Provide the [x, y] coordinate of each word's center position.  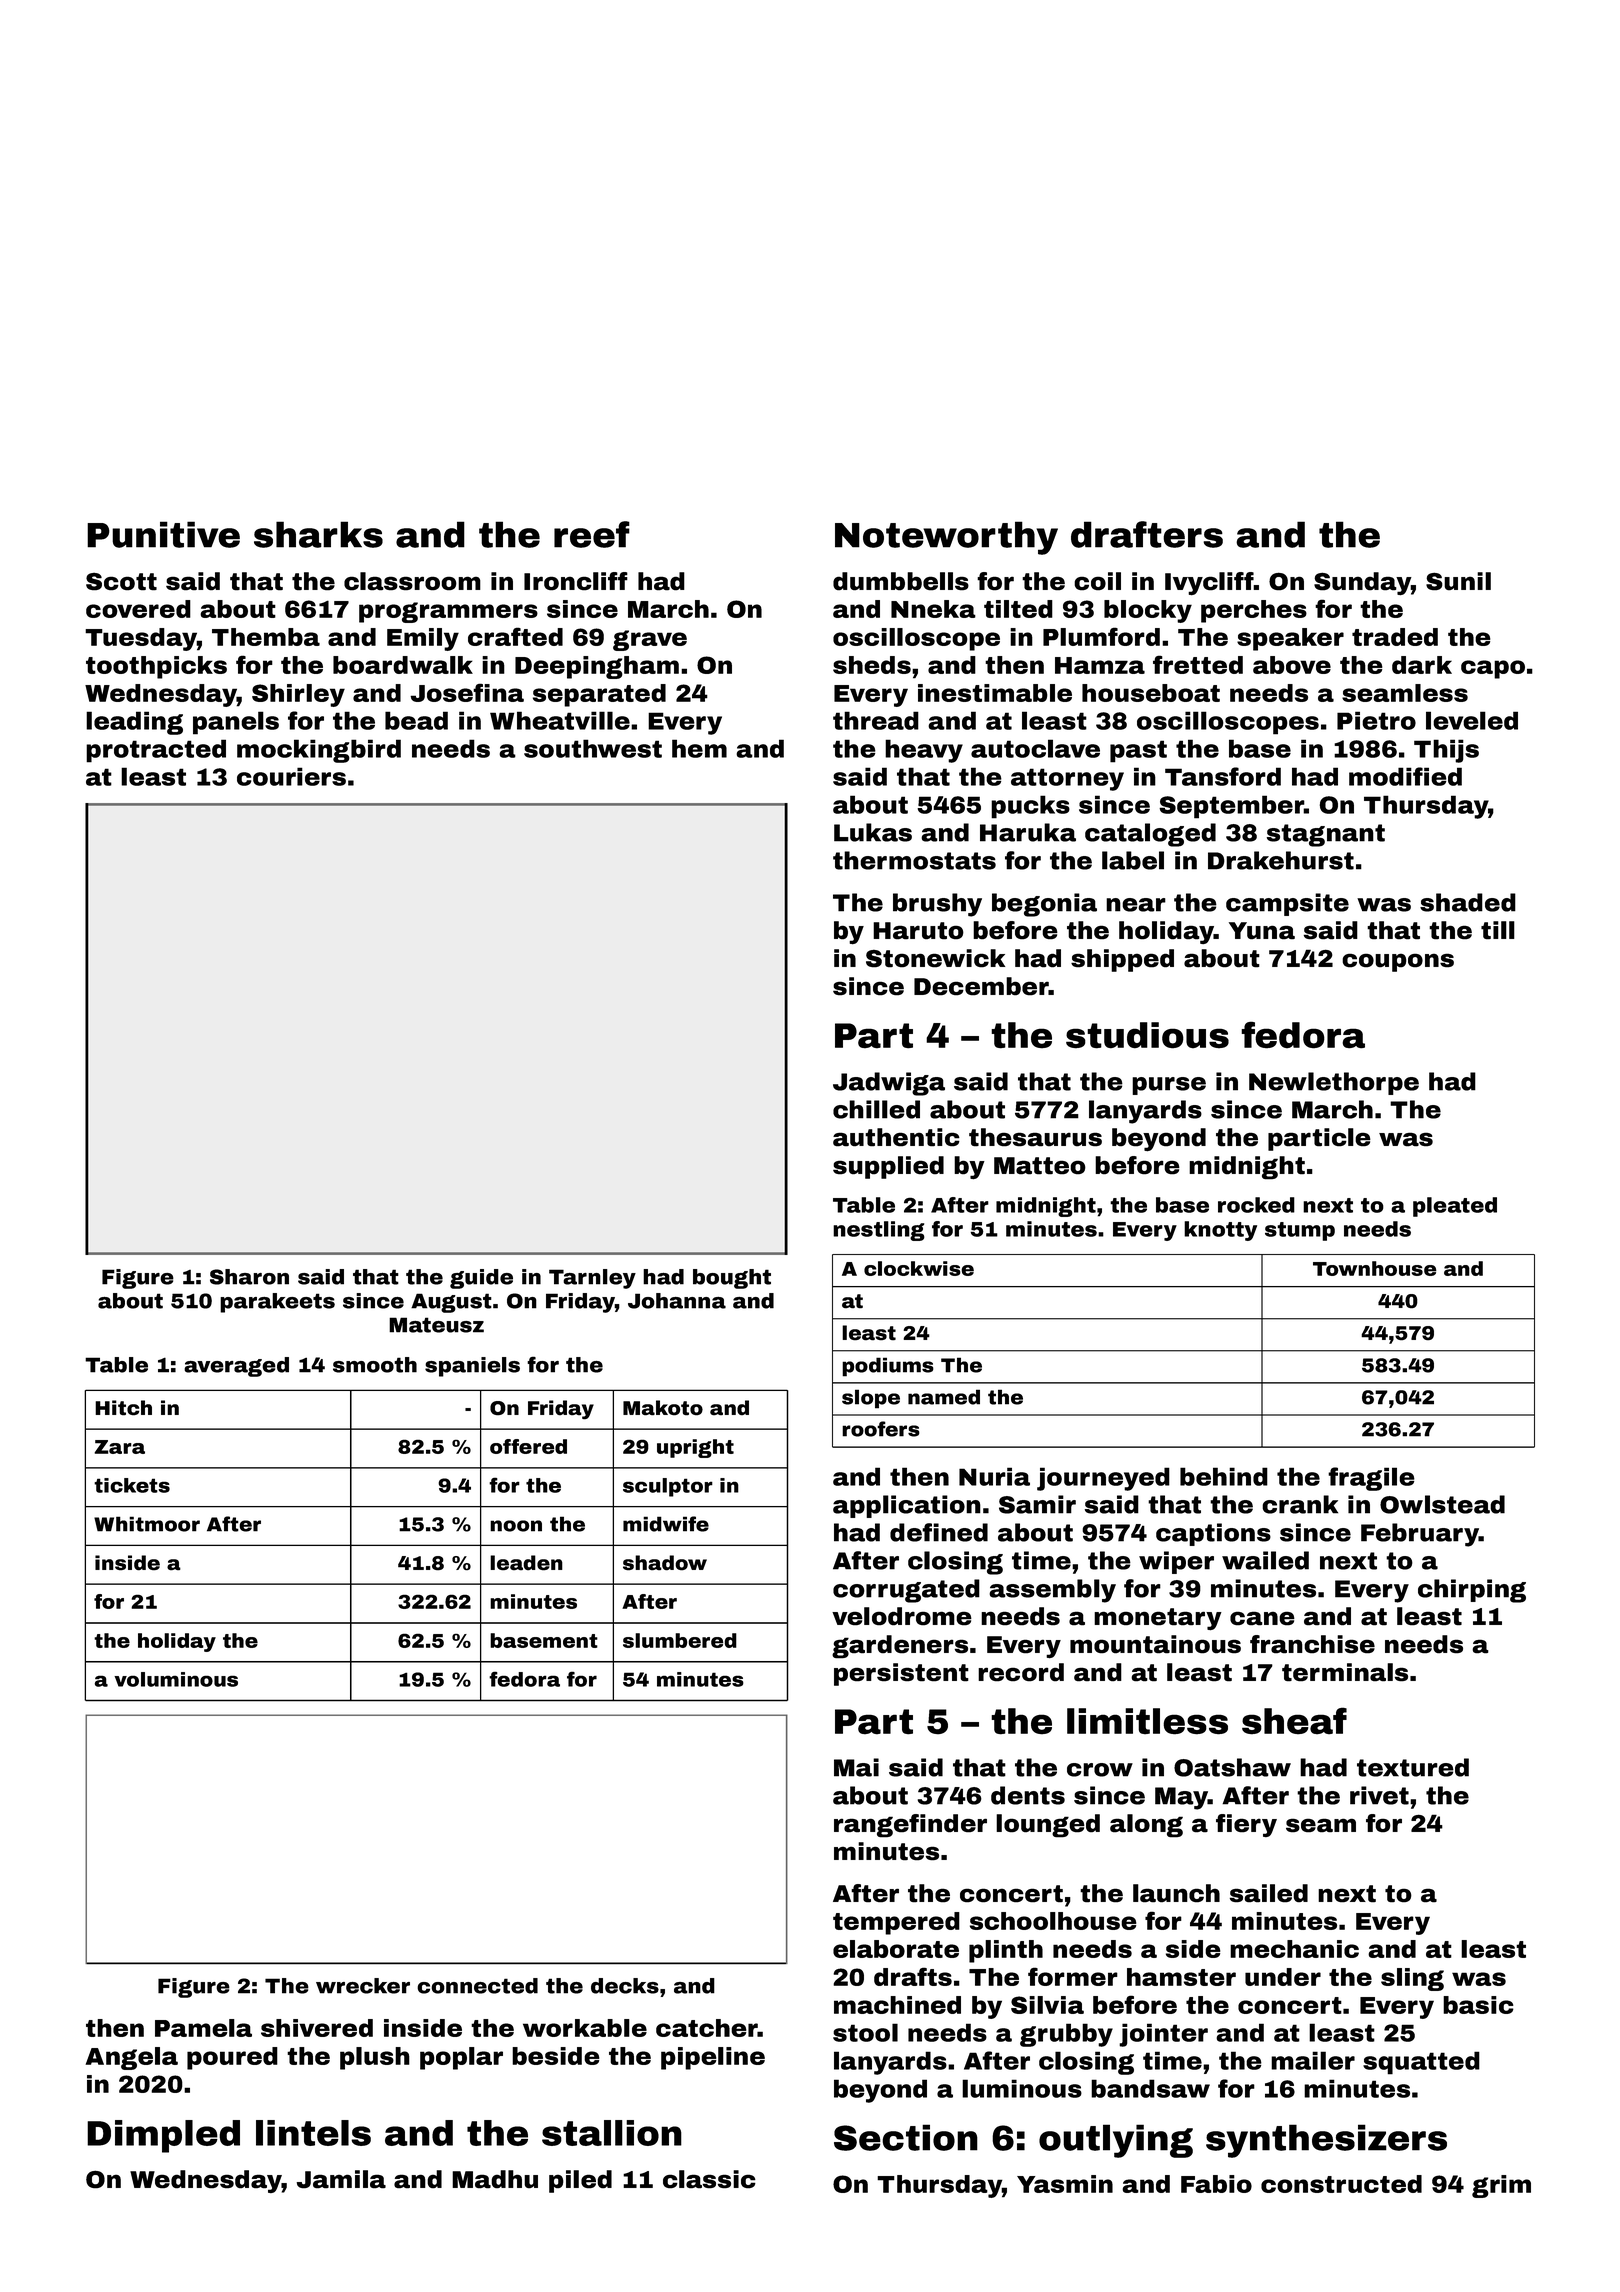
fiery [1246, 1825]
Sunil [1458, 581]
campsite [1287, 904]
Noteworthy [946, 538]
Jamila [341, 2179]
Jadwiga [889, 1084]
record [1021, 1672]
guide [481, 1279]
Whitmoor [147, 1524]
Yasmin [1065, 2184]
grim [1501, 2186]
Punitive [163, 534]
